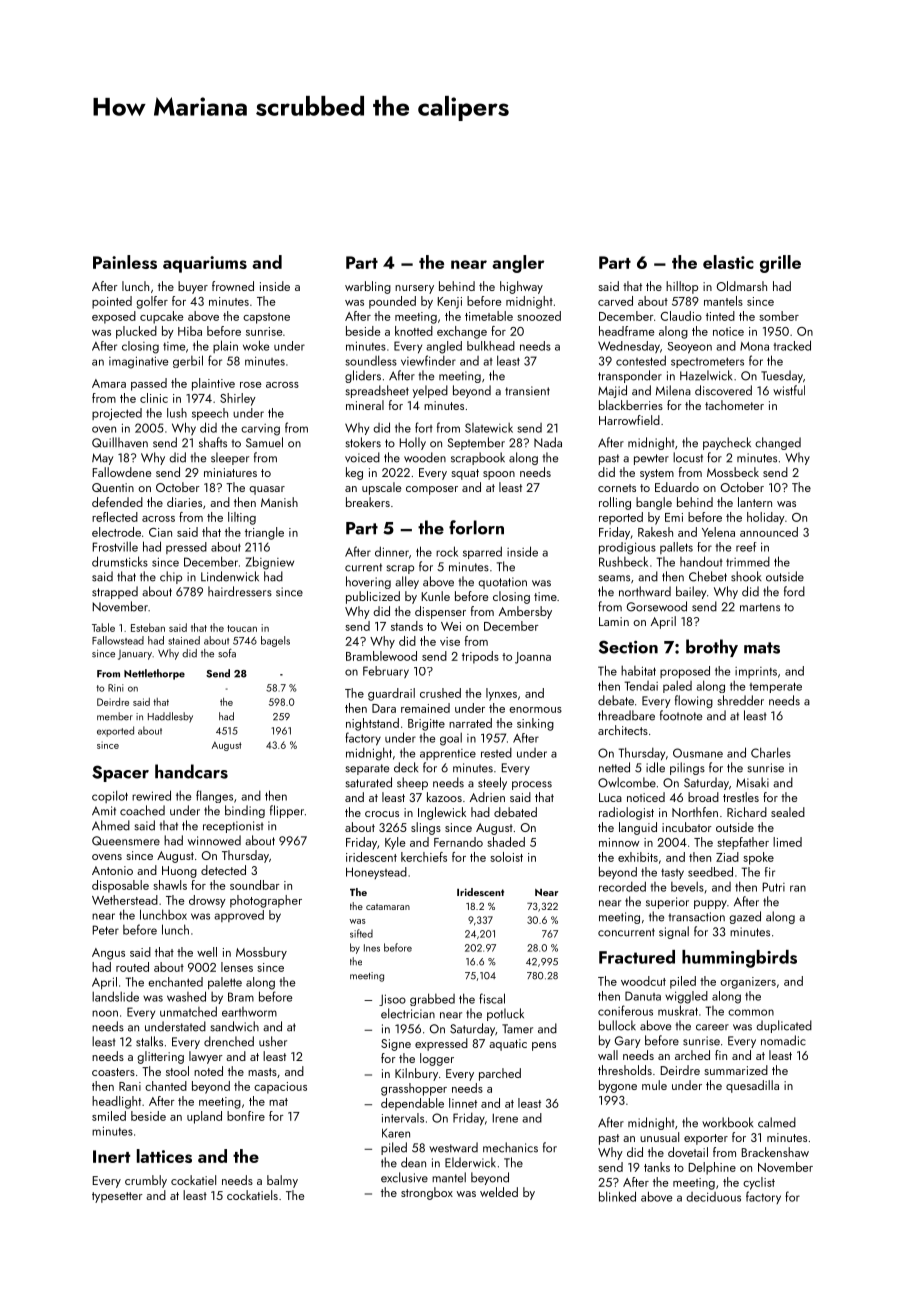 The image size is (908, 1316). What do you see at coordinates (629, 420) in the screenshot?
I see `Harrowfield` at bounding box center [629, 420].
